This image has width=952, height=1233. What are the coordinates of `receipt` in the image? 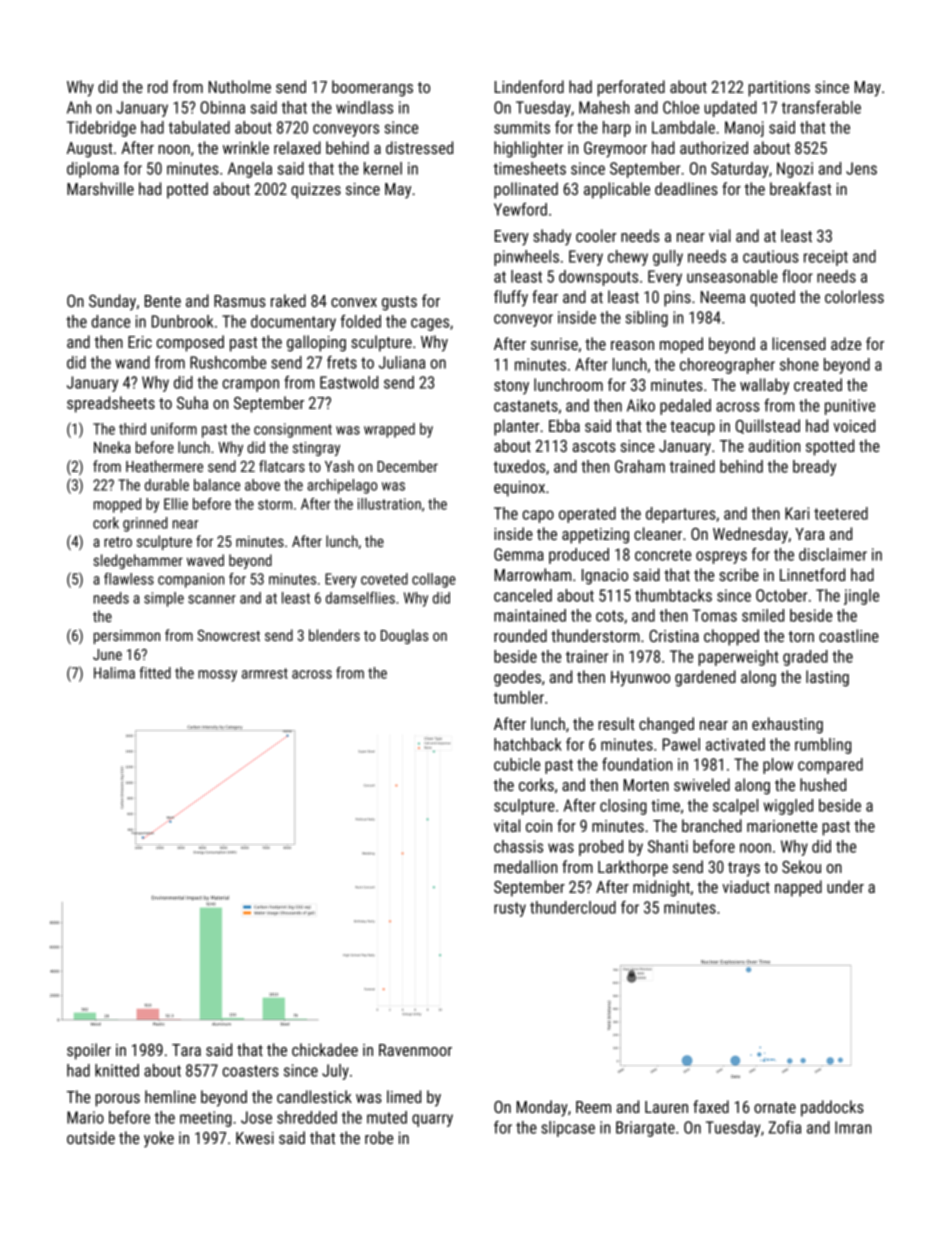 It's located at (826, 258).
